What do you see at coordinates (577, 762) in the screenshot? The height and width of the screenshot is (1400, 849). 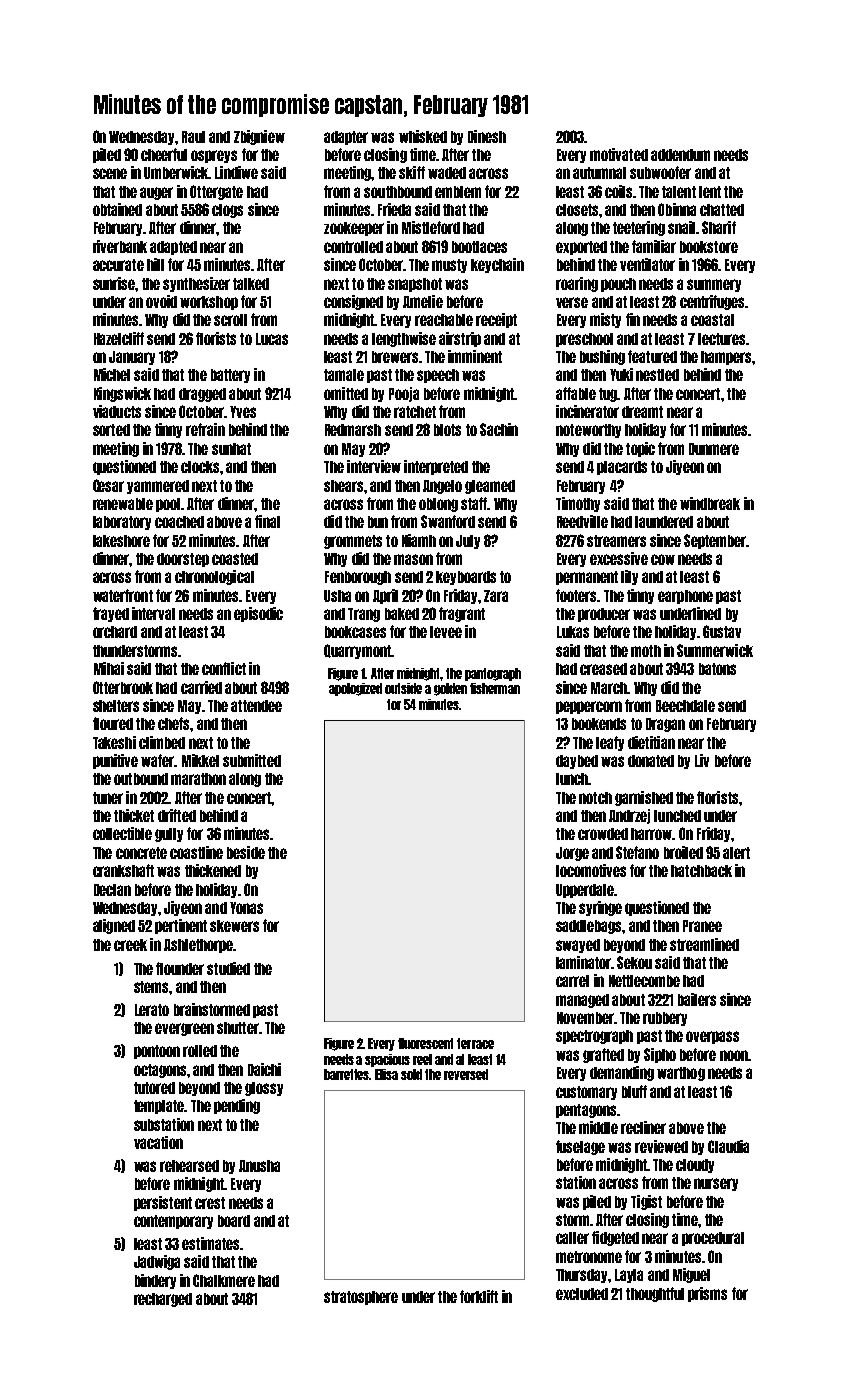 I see `daybed` at bounding box center [577, 762].
